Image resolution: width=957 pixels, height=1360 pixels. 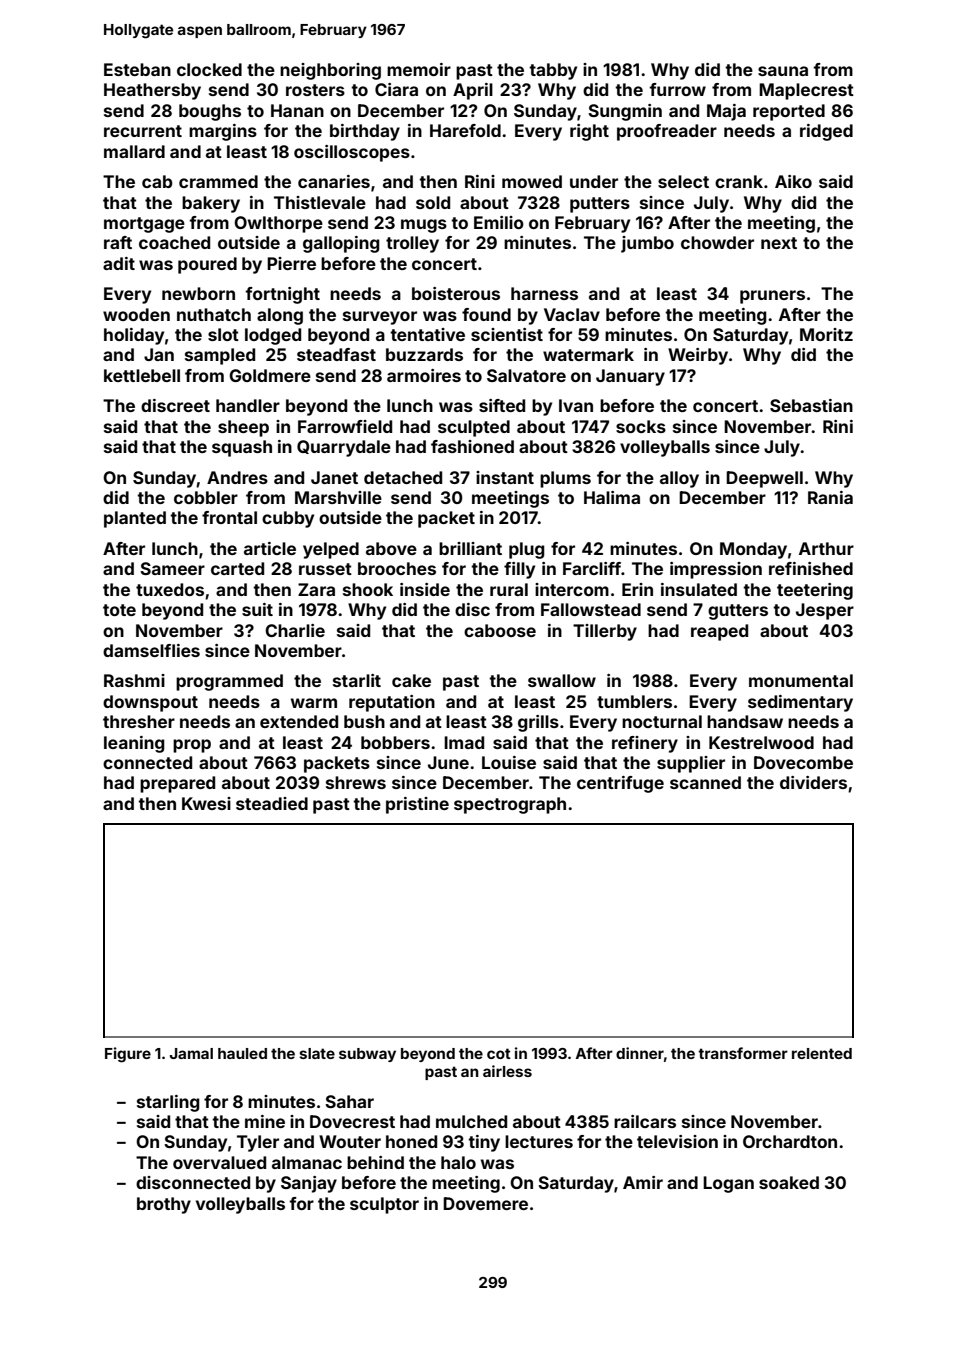 What do you see at coordinates (143, 131) in the screenshot?
I see `recurrent` at bounding box center [143, 131].
